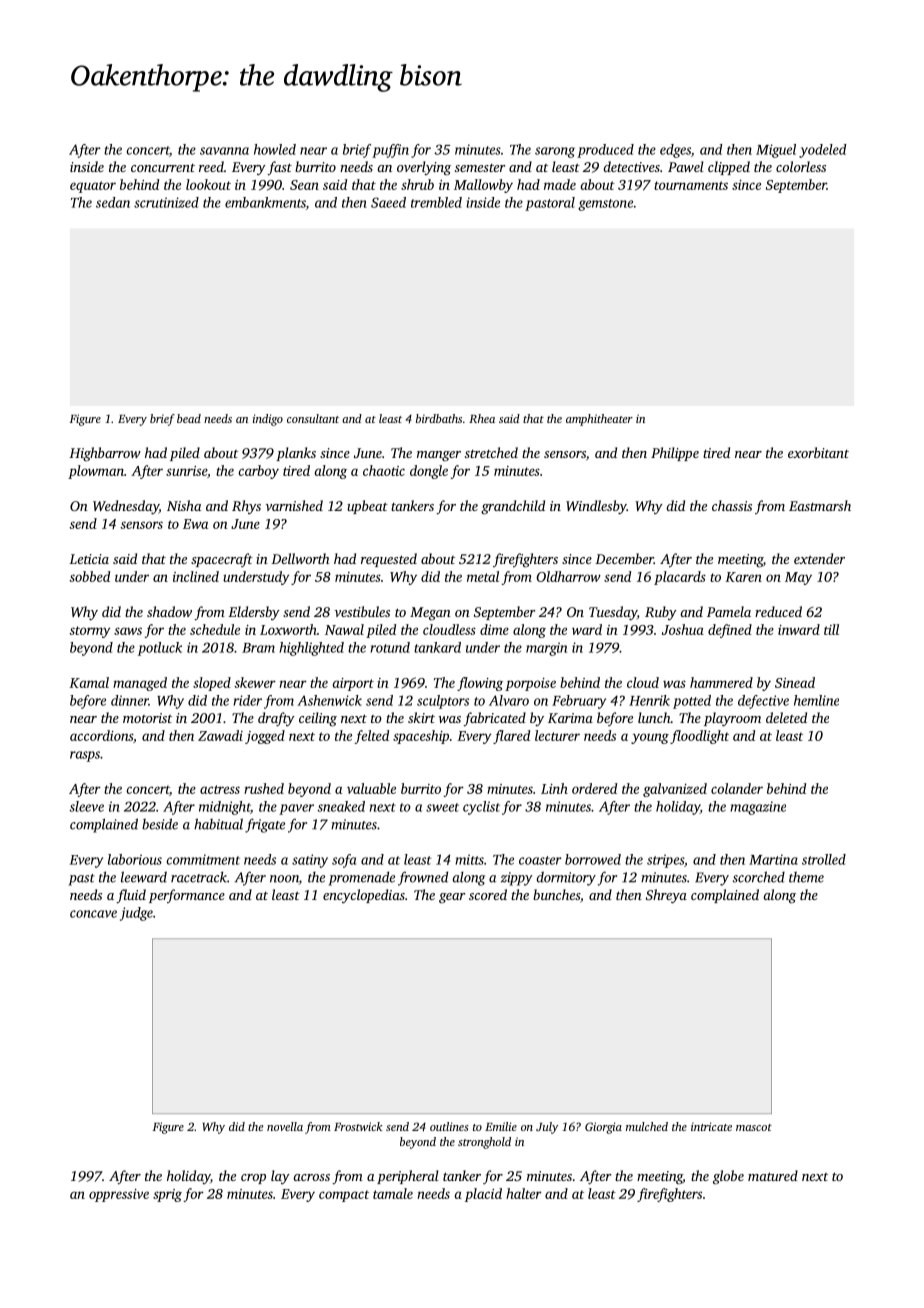 Image resolution: width=924 pixels, height=1308 pixels. Describe the element at coordinates (167, 1195) in the screenshot. I see `sprig` at that location.
